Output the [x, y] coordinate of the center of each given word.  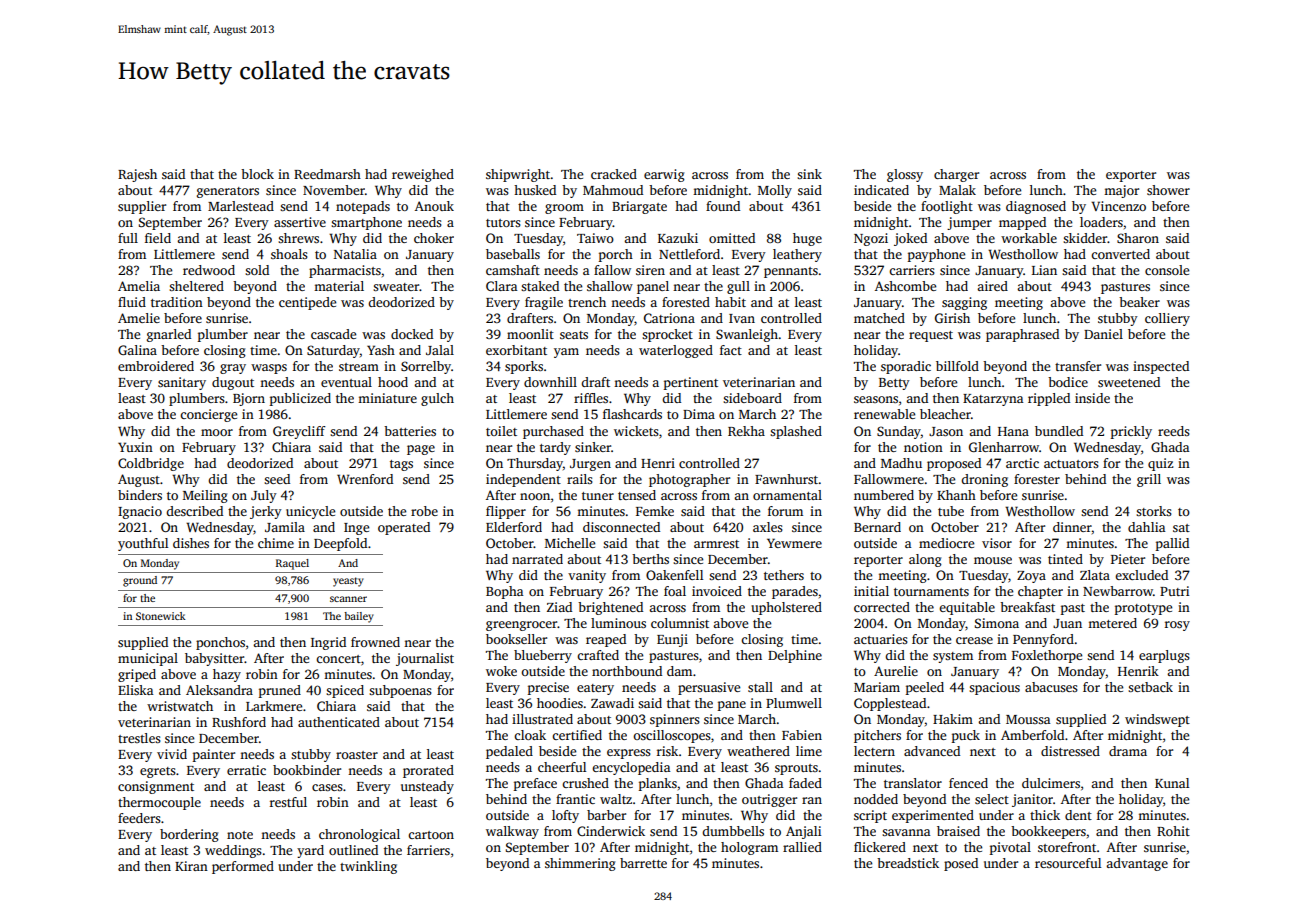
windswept [1157, 720]
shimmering [580, 864]
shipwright [518, 175]
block [257, 174]
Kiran [191, 866]
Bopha [504, 592]
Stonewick [161, 616]
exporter [1131, 176]
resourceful [1068, 863]
